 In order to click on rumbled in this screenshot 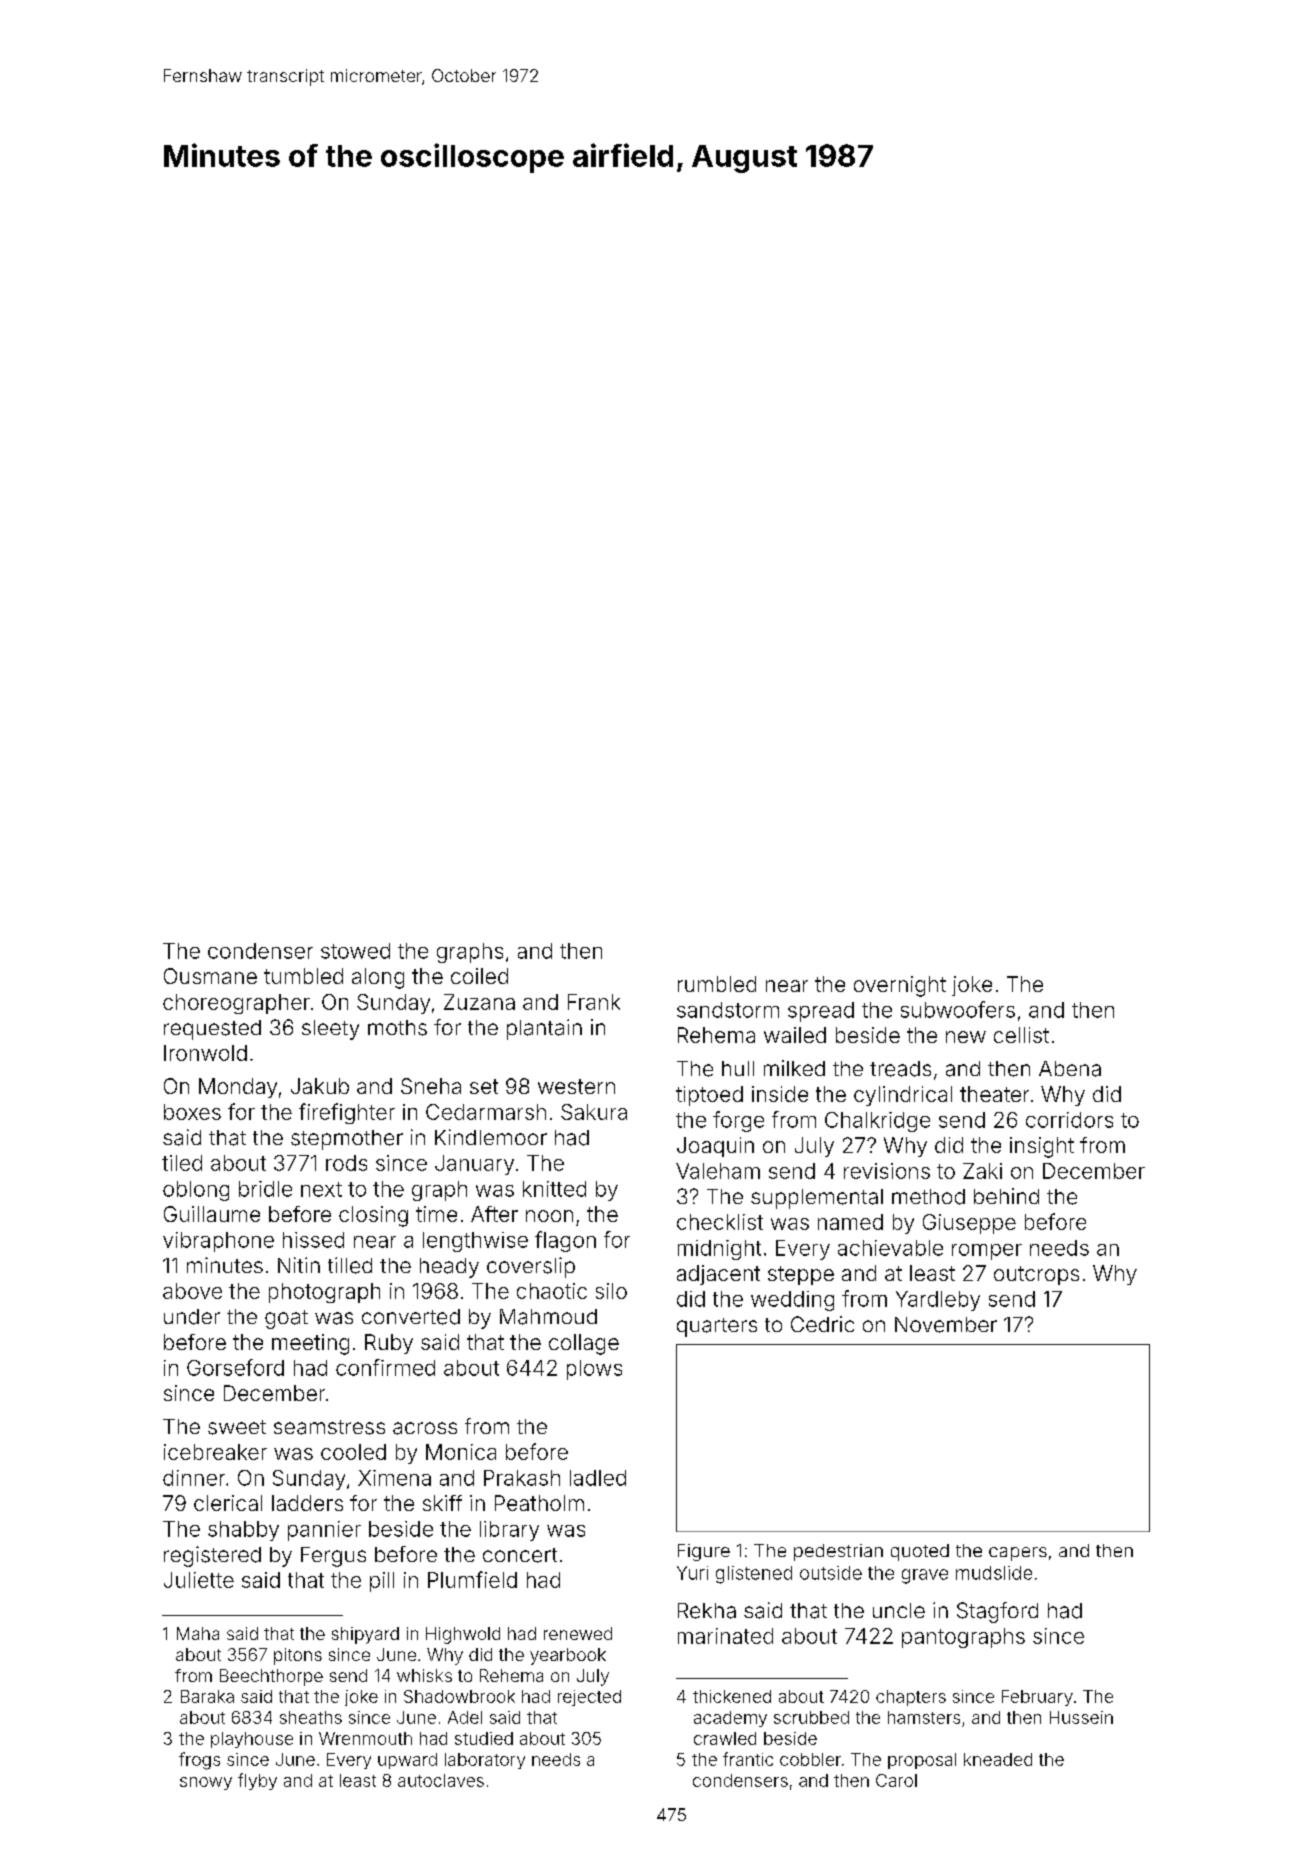, I will do `click(717, 984)`.
